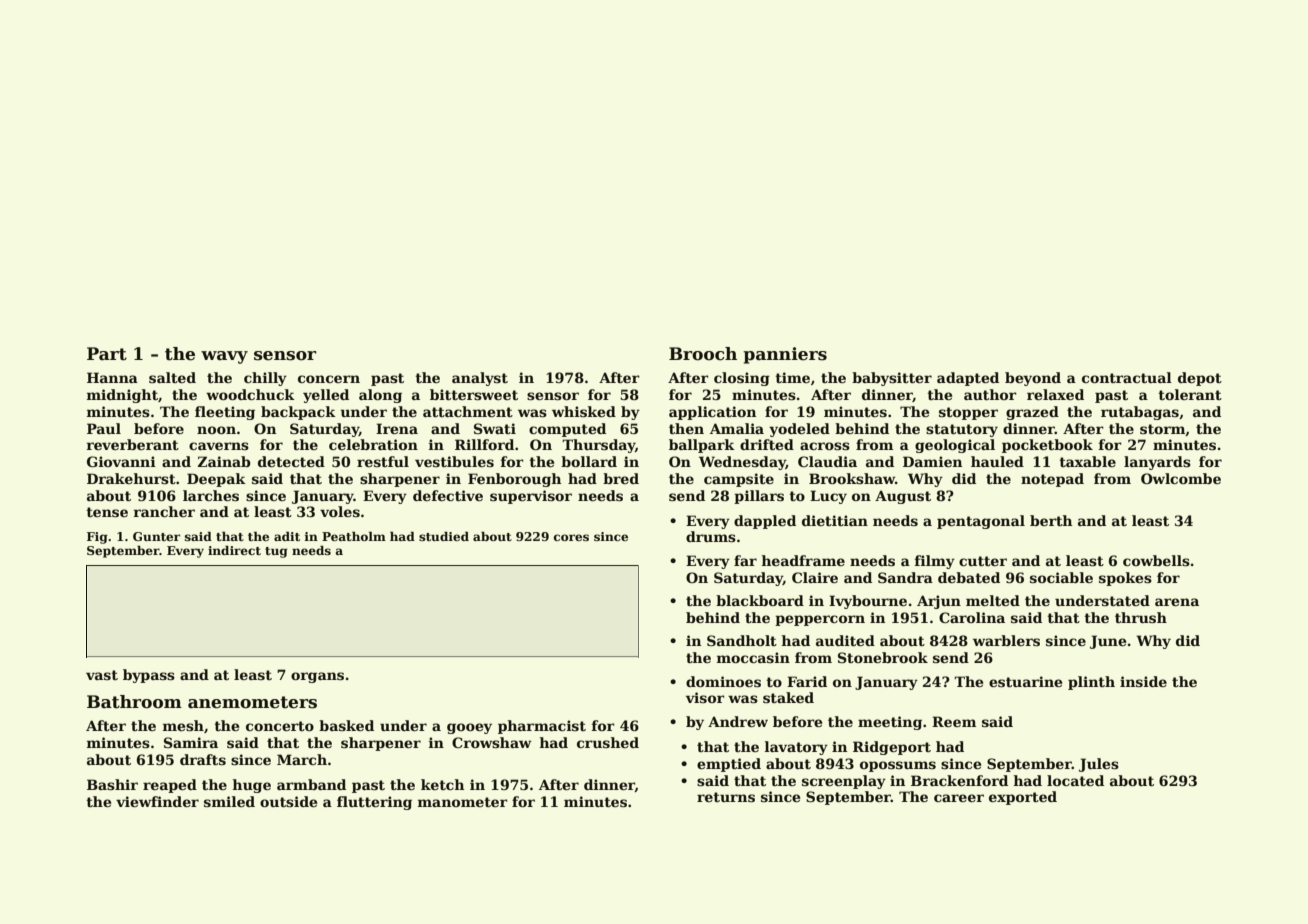  I want to click on cowbells, so click(1156, 560).
